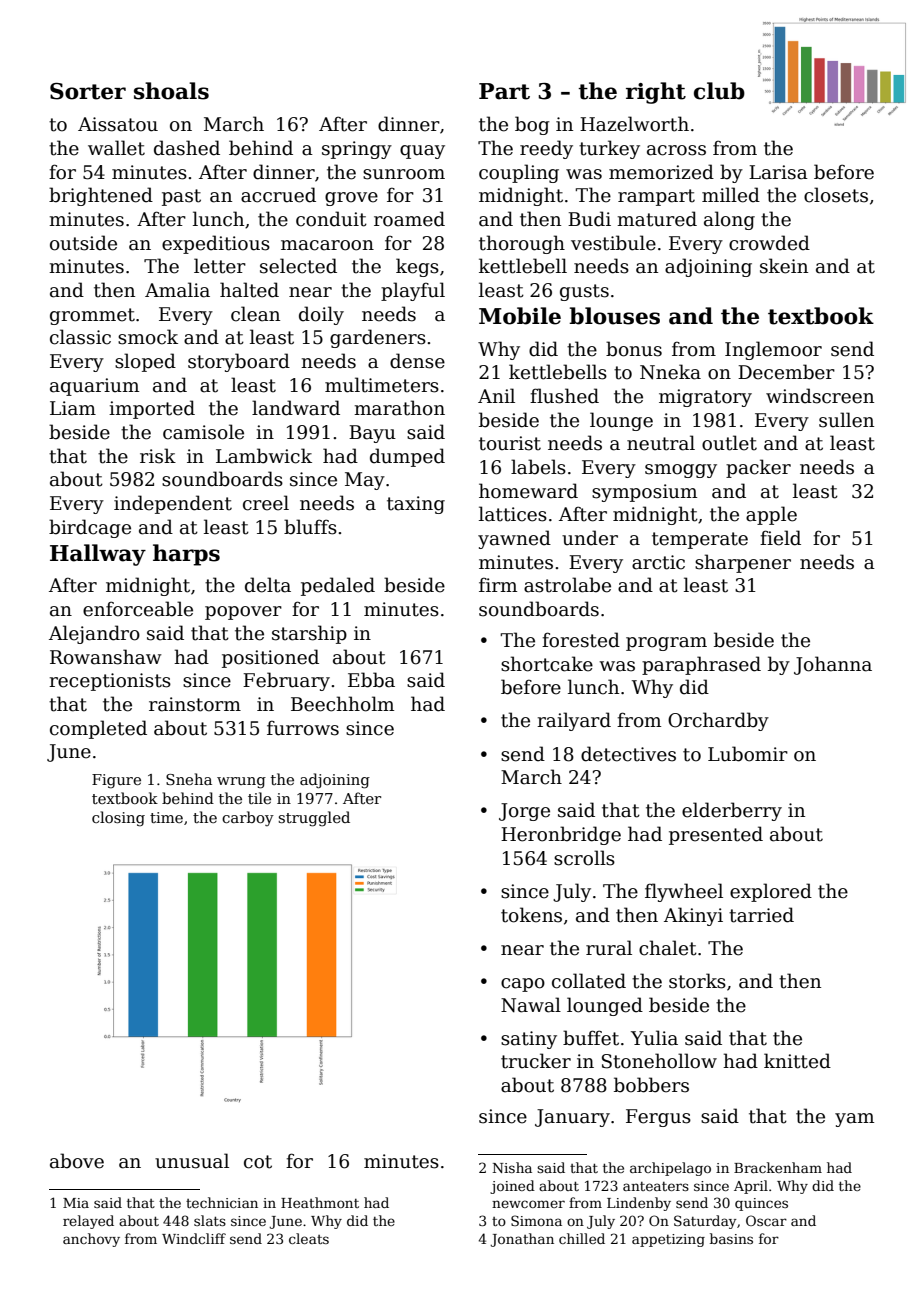  I want to click on wrung, so click(241, 783).
